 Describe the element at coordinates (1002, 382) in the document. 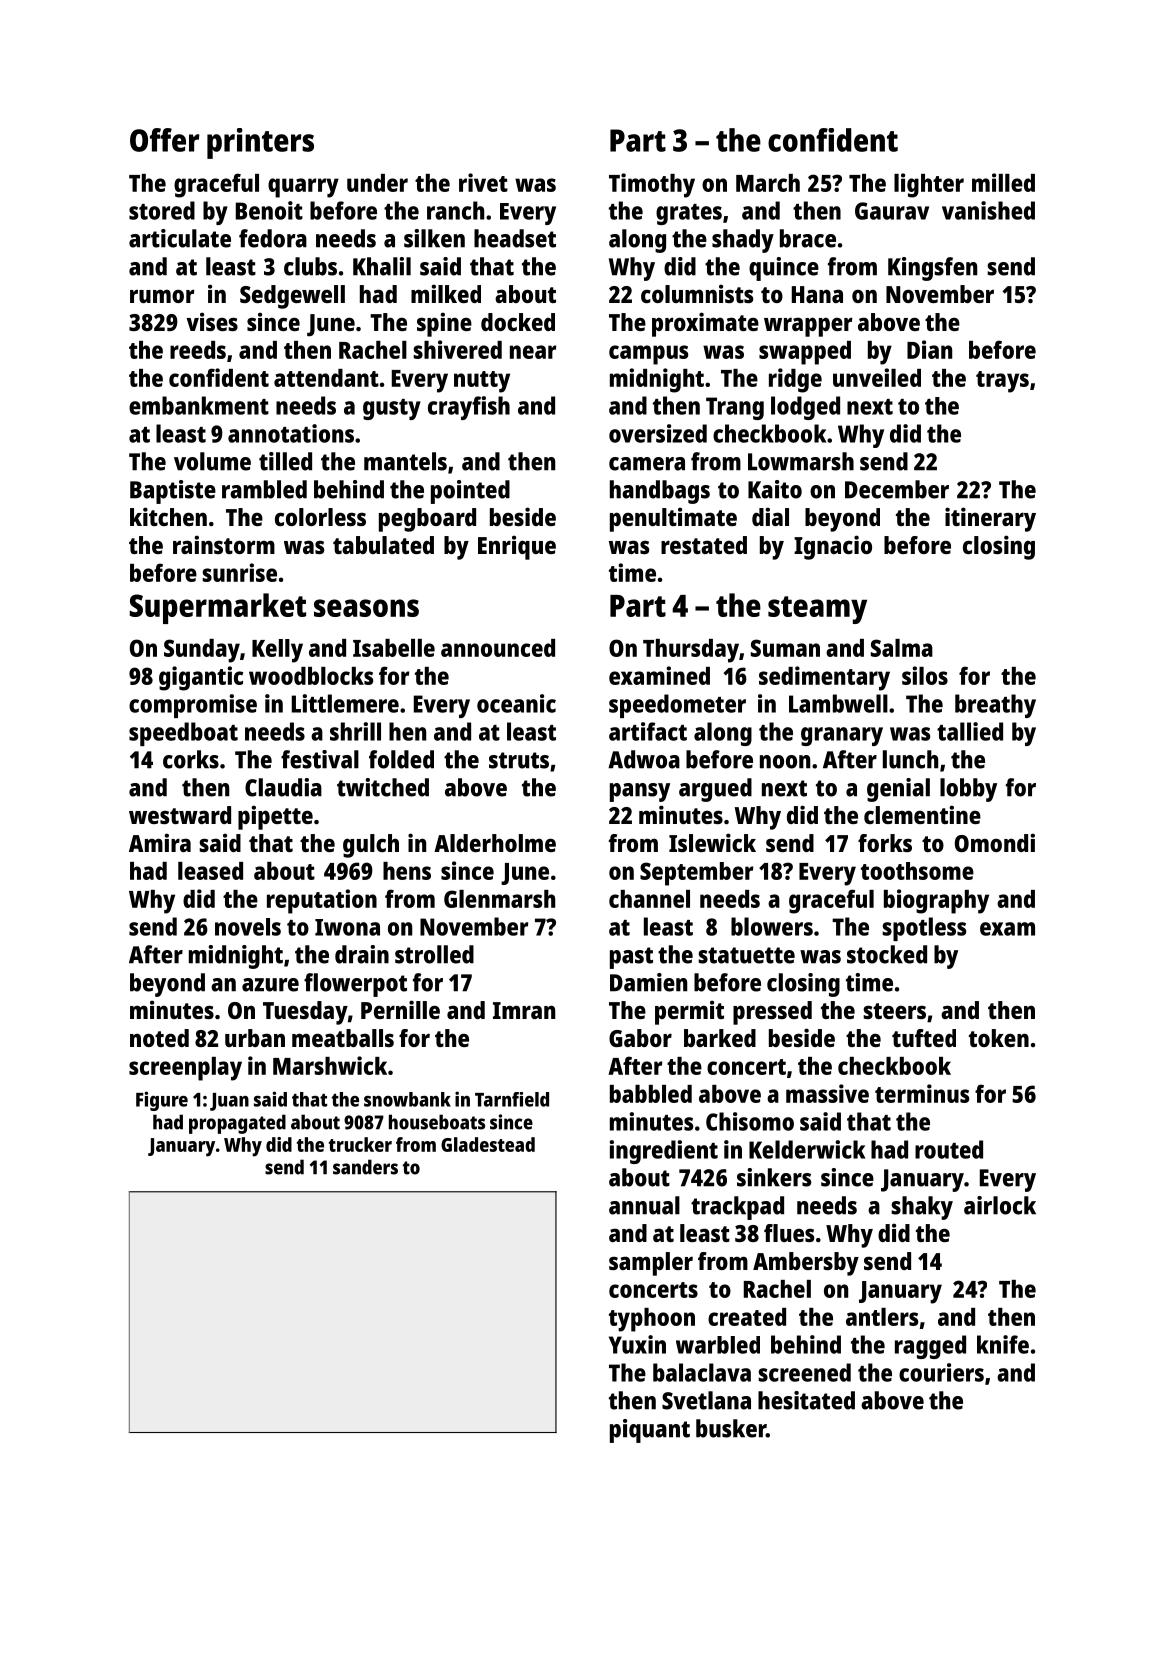

I see `trays` at that location.
